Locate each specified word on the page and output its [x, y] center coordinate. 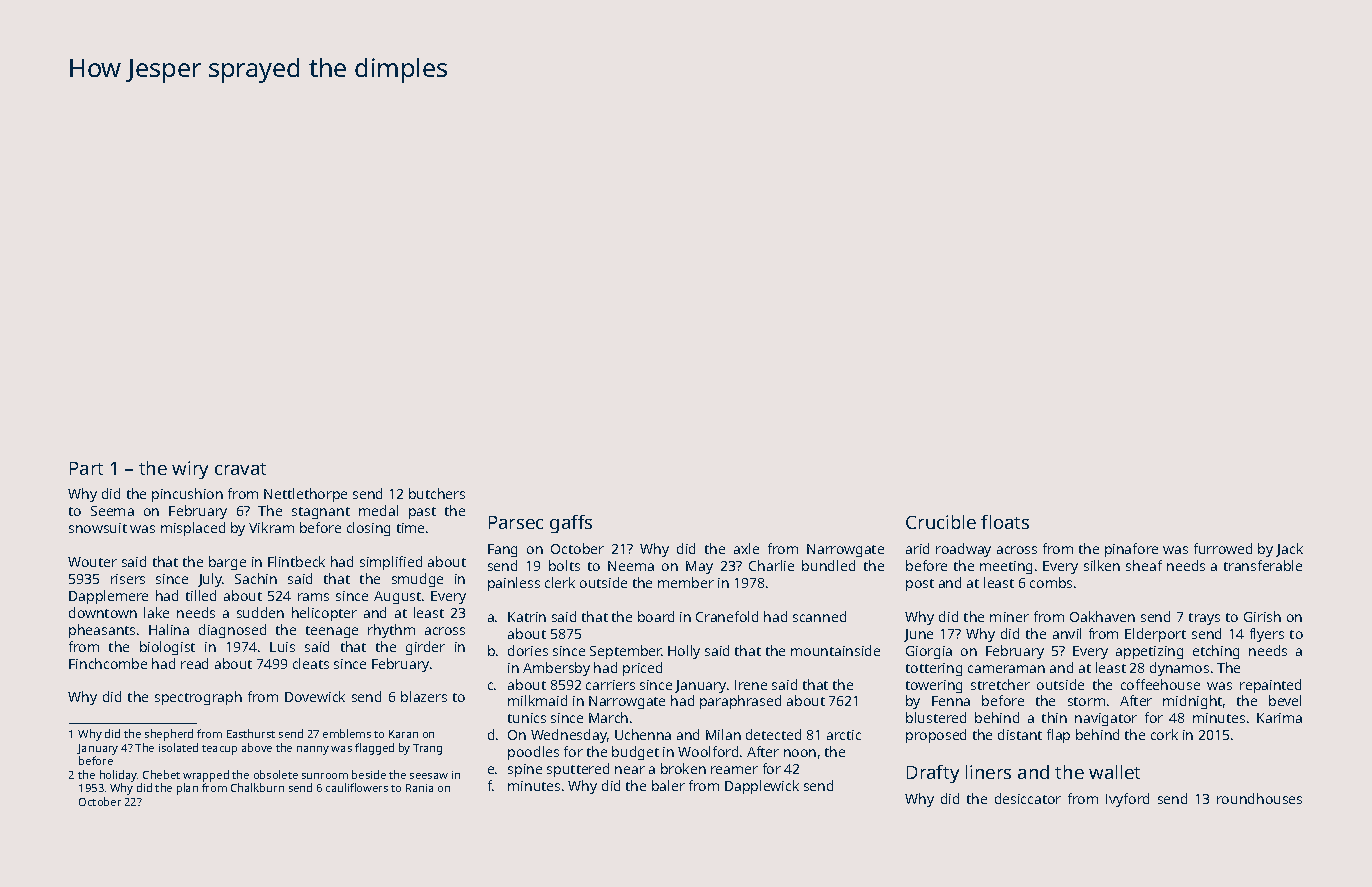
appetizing [1149, 652]
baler [668, 785]
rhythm [391, 631]
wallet [1114, 772]
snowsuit [98, 528]
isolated [178, 747]
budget [635, 753]
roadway [963, 550]
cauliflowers [357, 787]
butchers [437, 493]
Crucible [941, 522]
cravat [240, 469]
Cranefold [727, 616]
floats [1005, 522]
